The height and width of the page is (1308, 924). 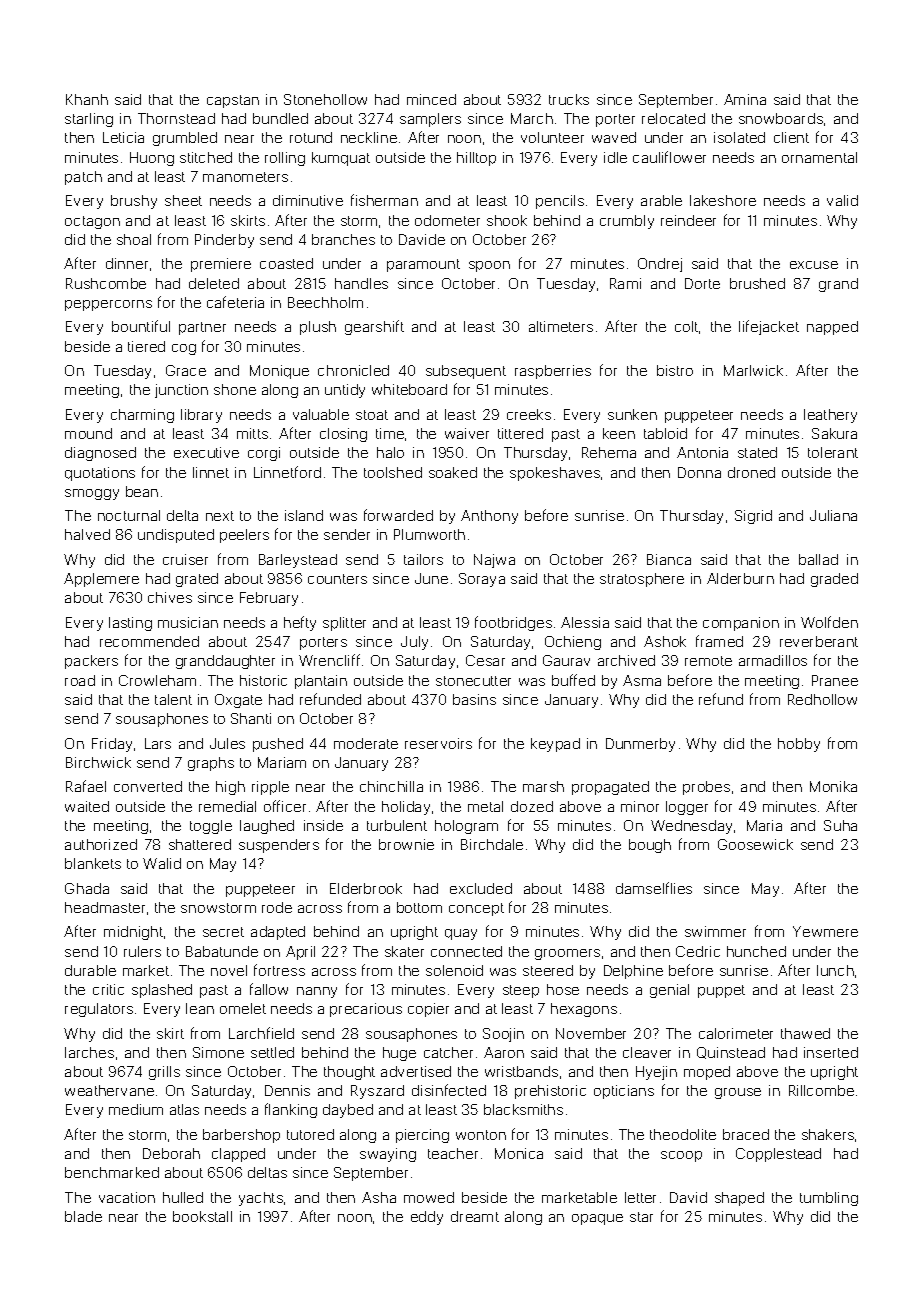 I want to click on diagnosed, so click(x=100, y=454).
